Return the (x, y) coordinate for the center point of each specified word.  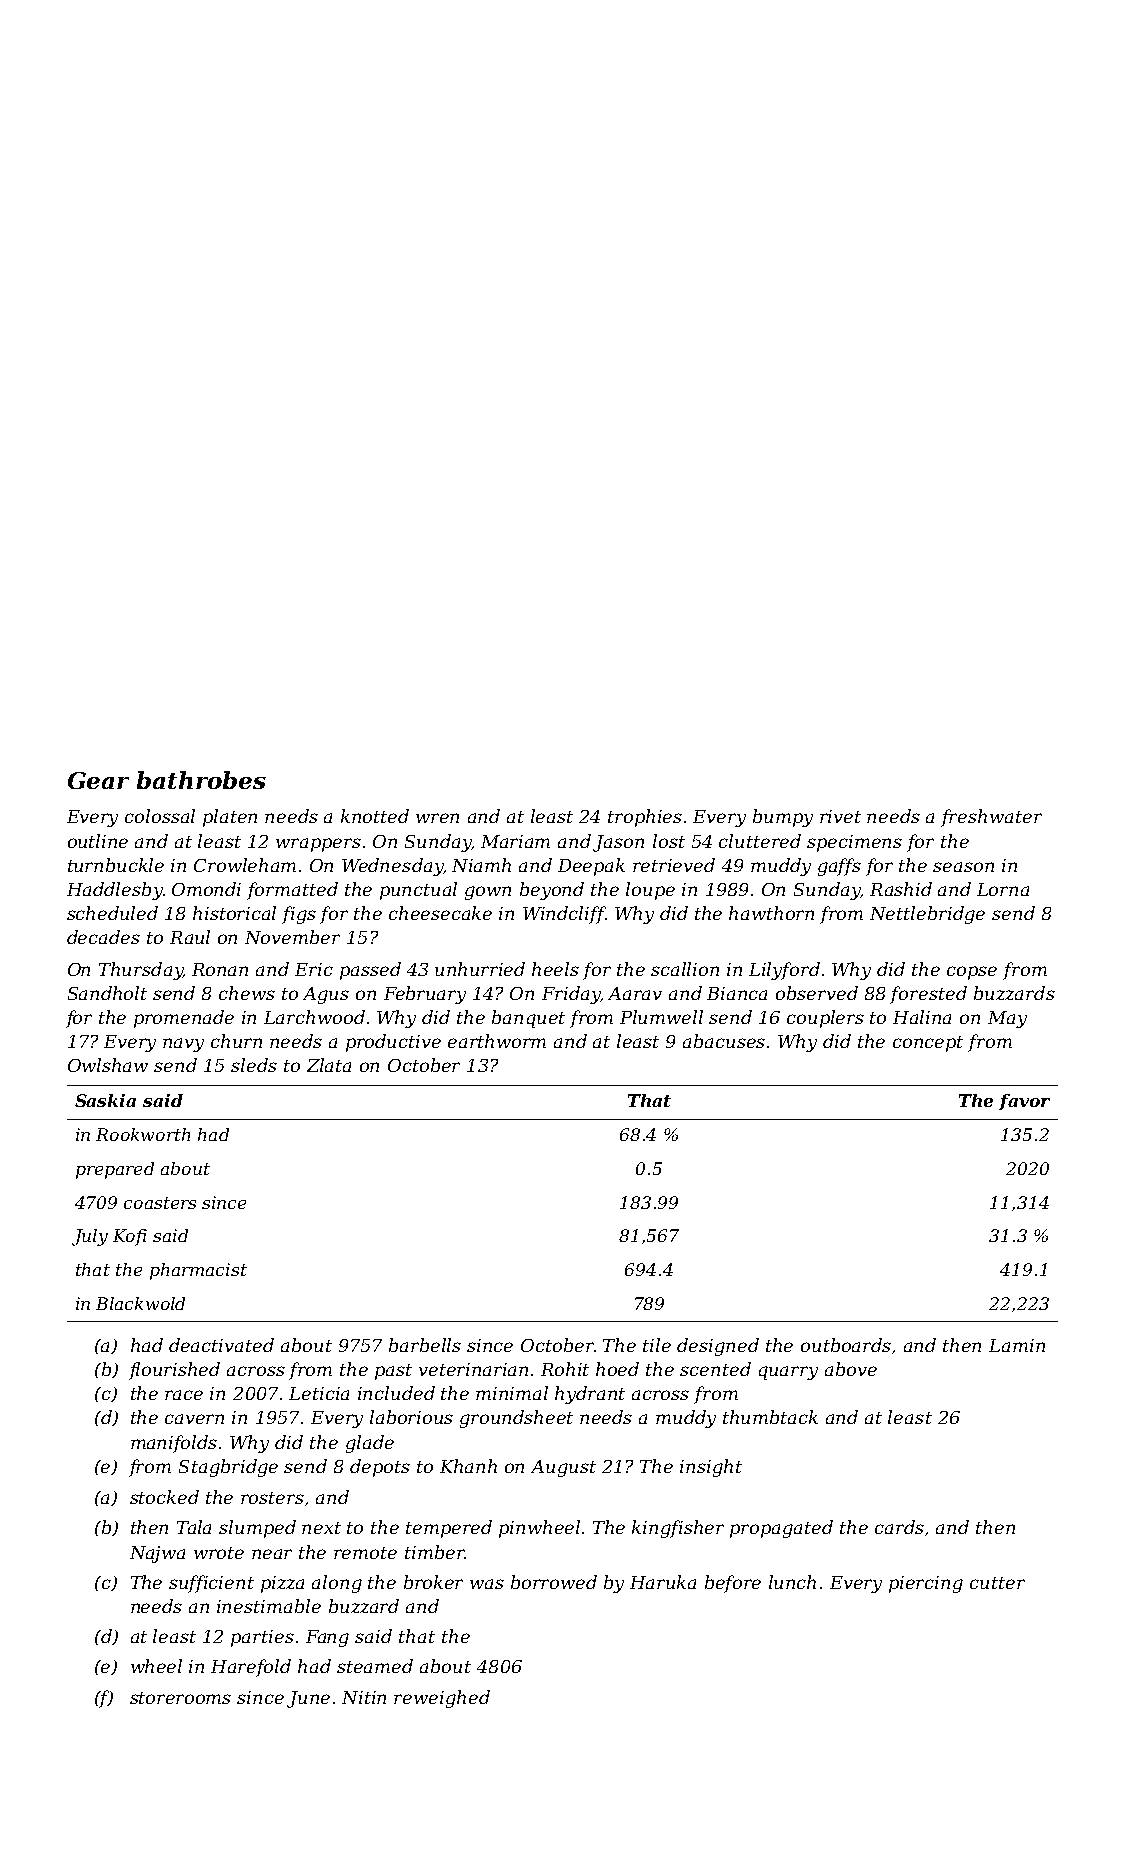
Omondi (206, 889)
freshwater (991, 818)
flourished (174, 1371)
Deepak (591, 867)
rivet (840, 816)
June (308, 1699)
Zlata (329, 1065)
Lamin (1017, 1345)
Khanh (468, 1466)
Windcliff (564, 915)
